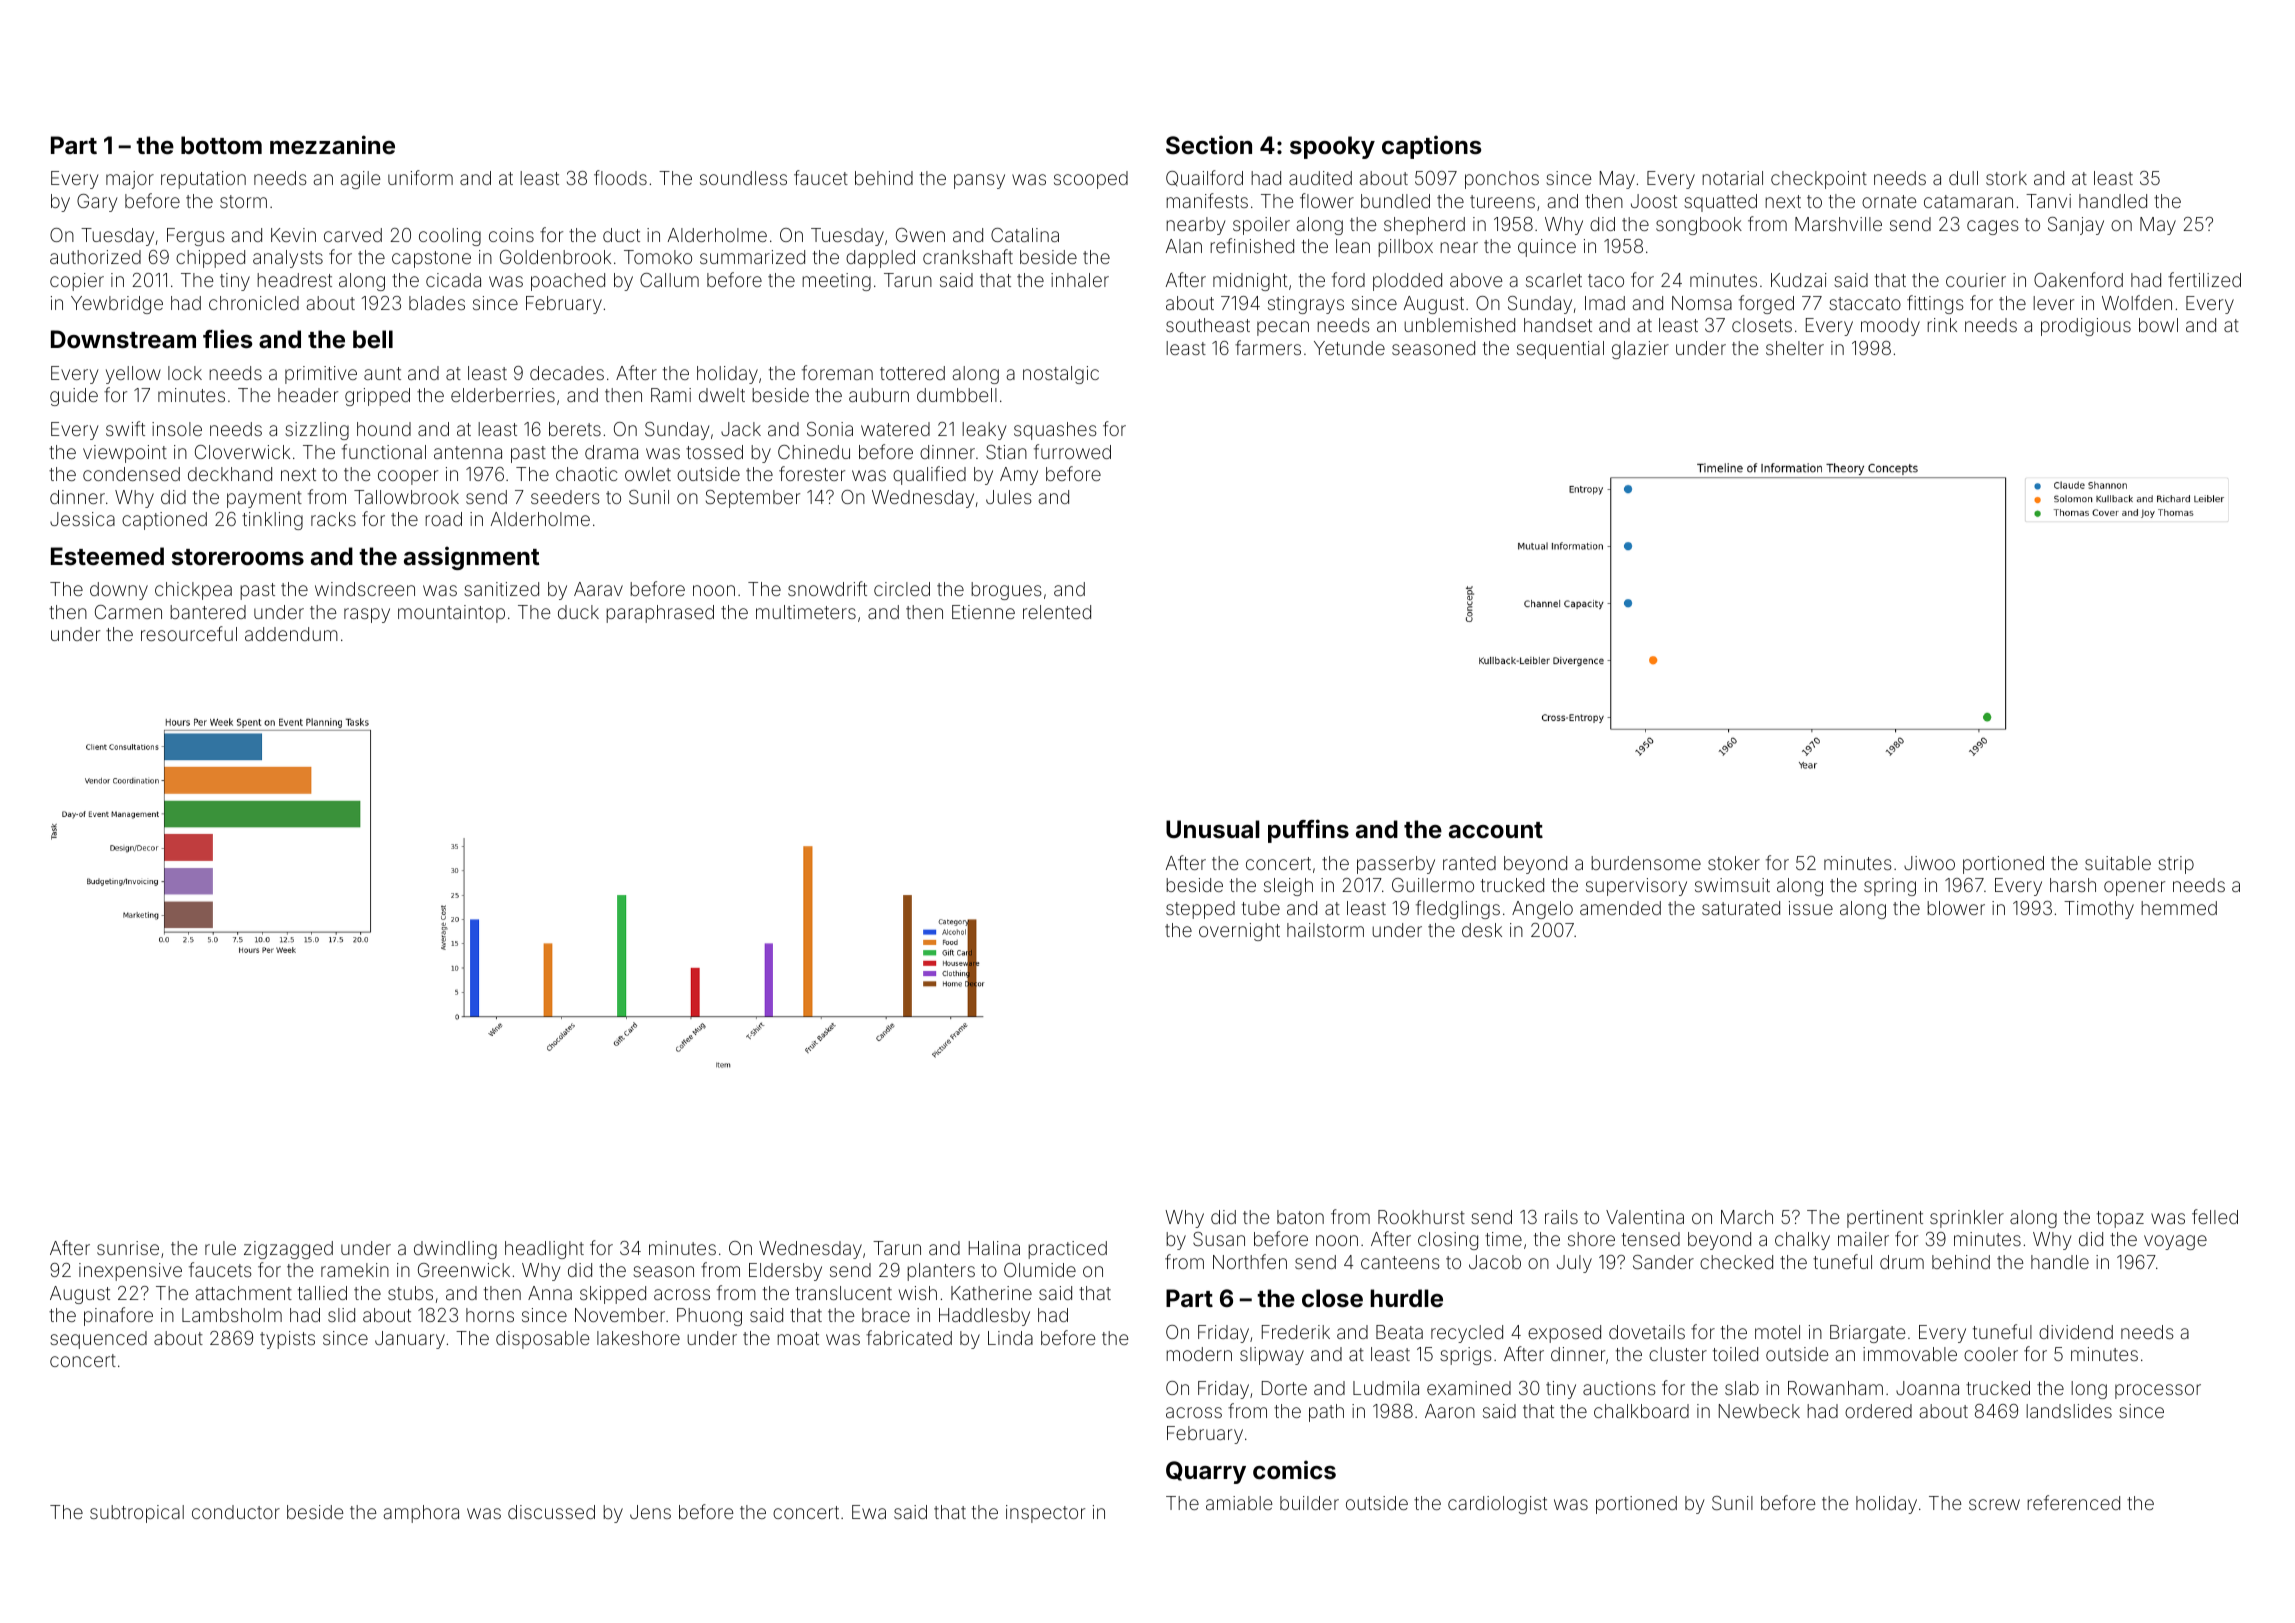 The height and width of the image is (1623, 2295). Describe the element at coordinates (660, 614) in the image. I see `paraphrased` at that location.
